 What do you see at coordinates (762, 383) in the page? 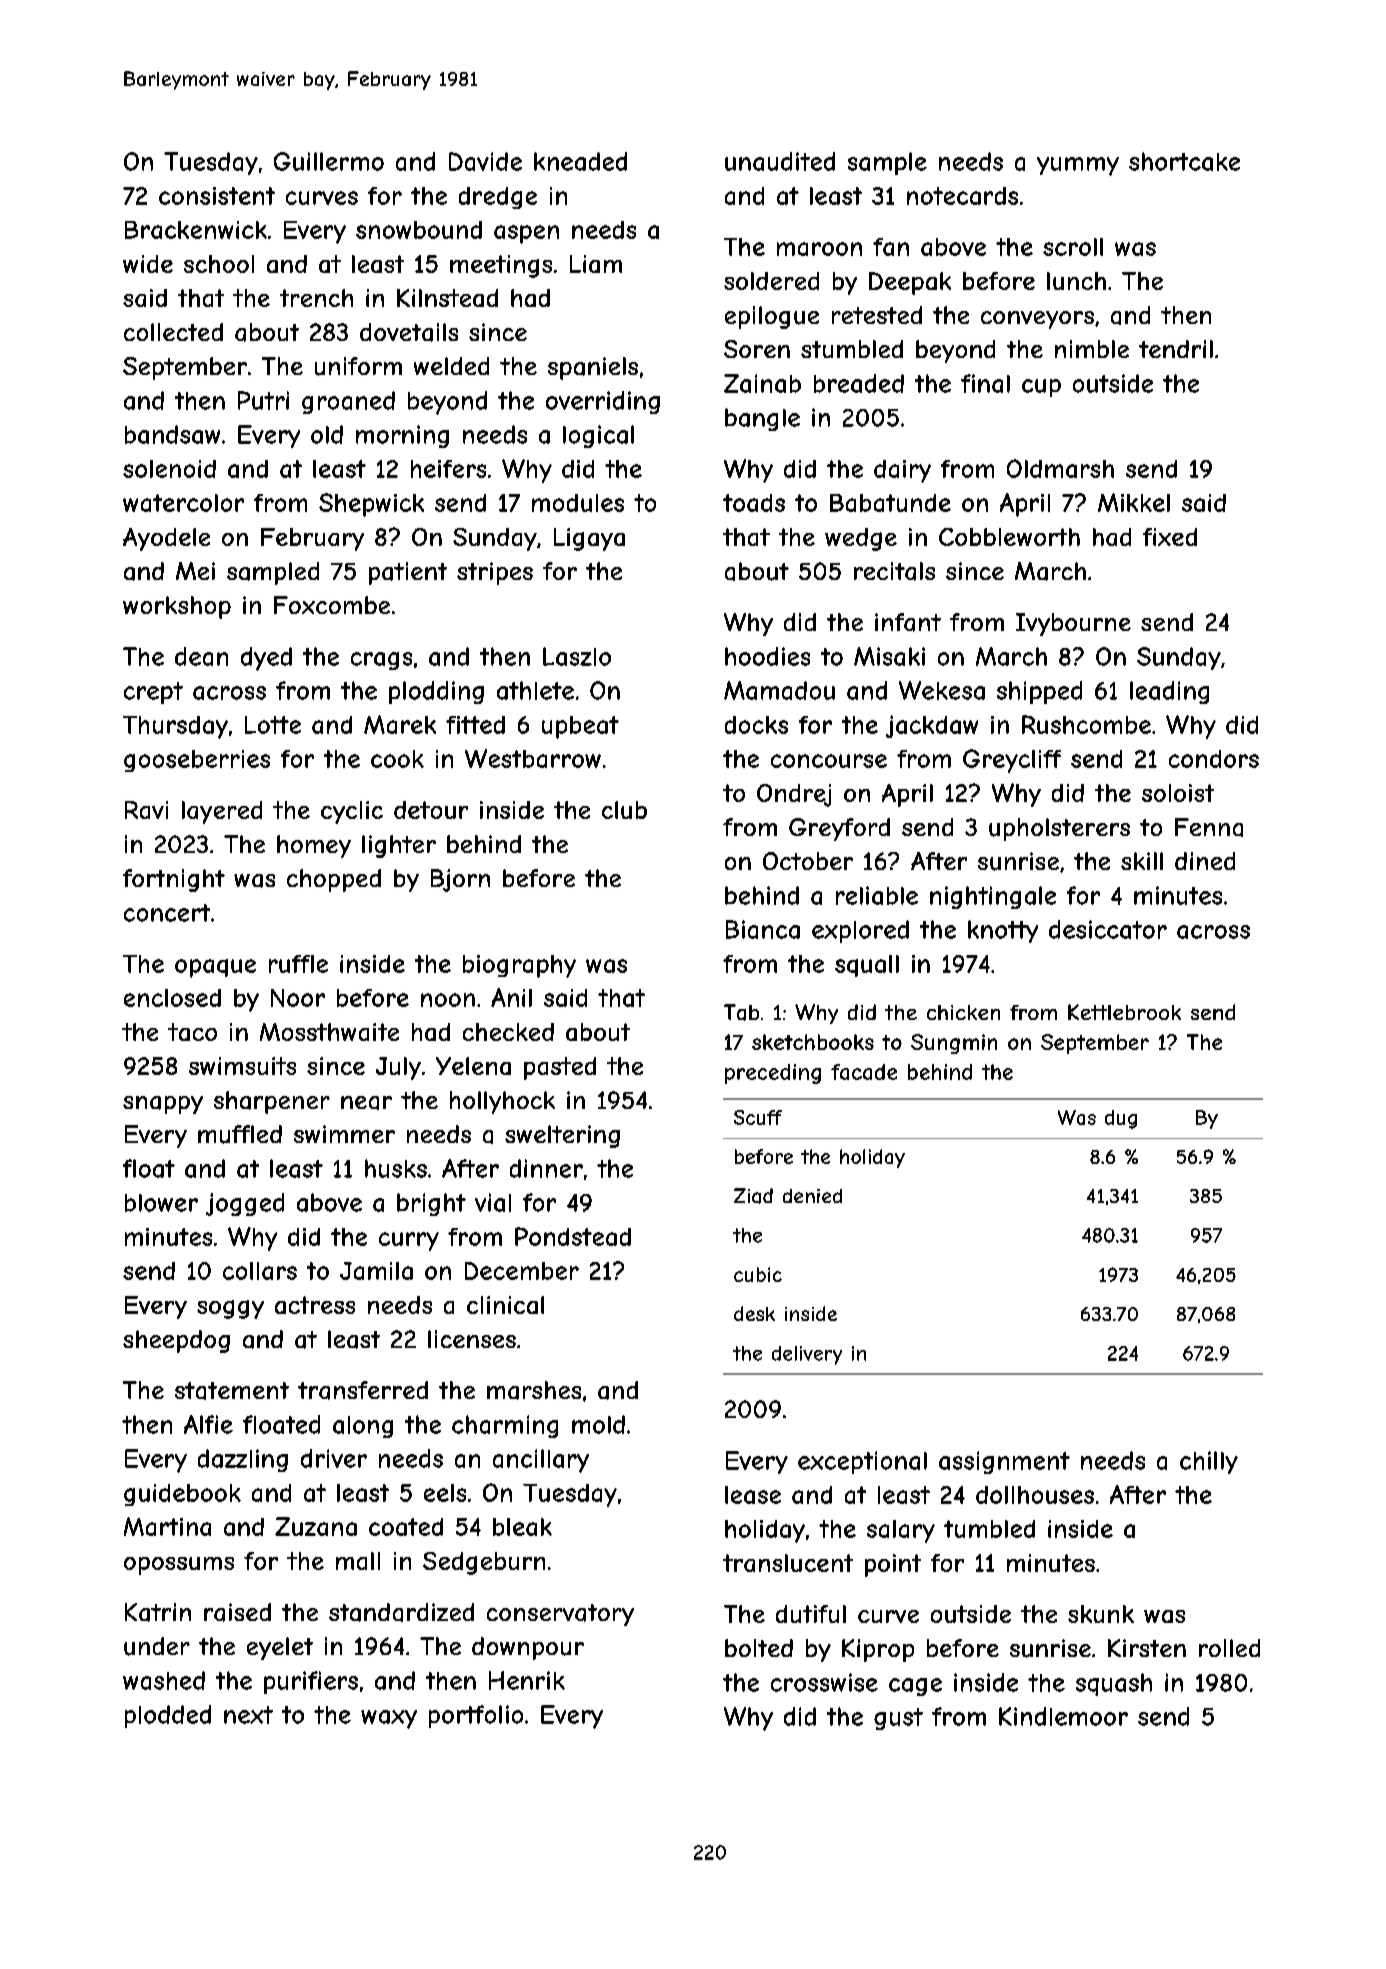
I see `Zainab` at bounding box center [762, 383].
